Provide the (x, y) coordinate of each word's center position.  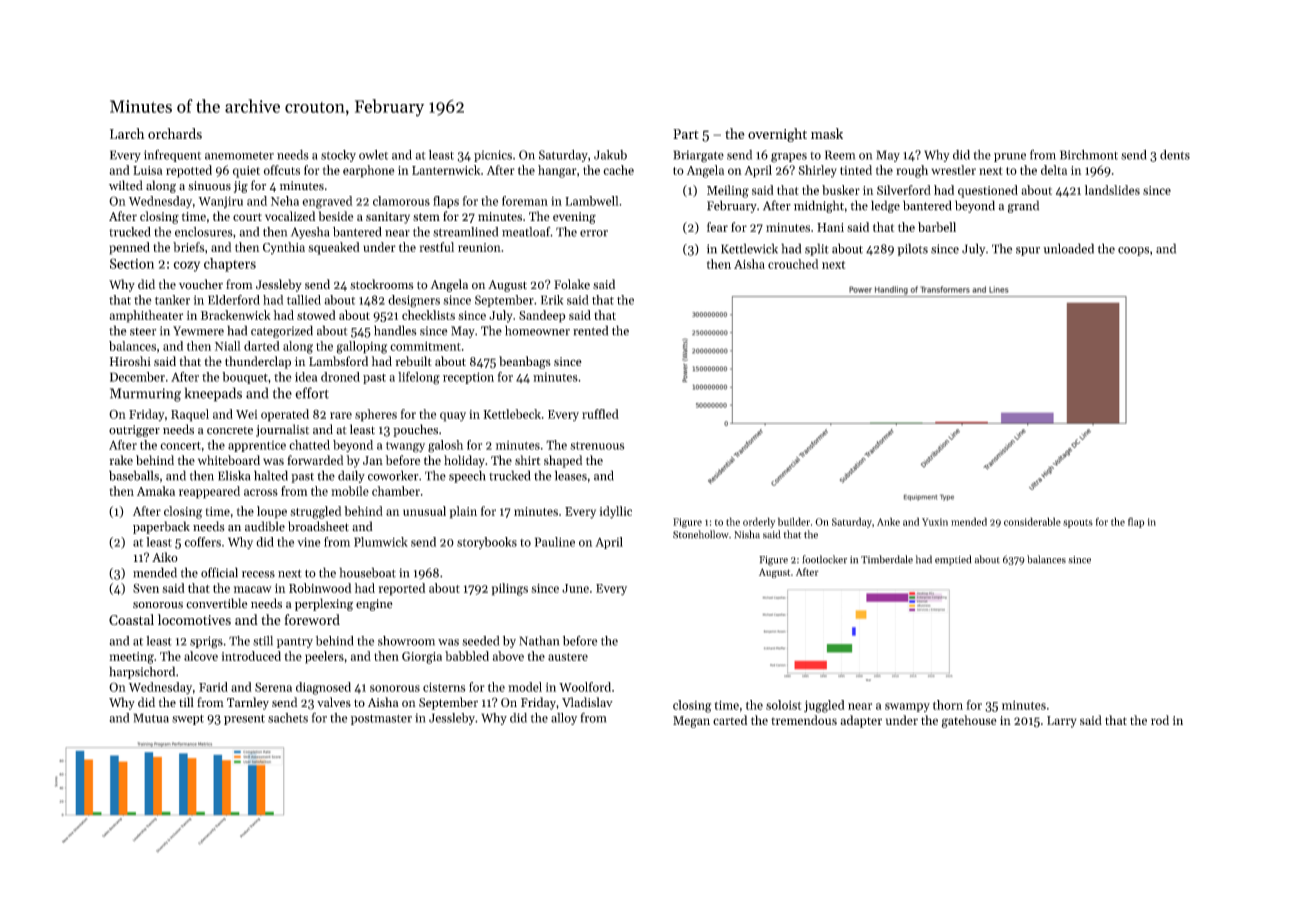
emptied (953, 560)
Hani (830, 227)
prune (1010, 157)
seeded (480, 641)
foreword (312, 619)
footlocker (824, 559)
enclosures (204, 232)
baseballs (134, 475)
